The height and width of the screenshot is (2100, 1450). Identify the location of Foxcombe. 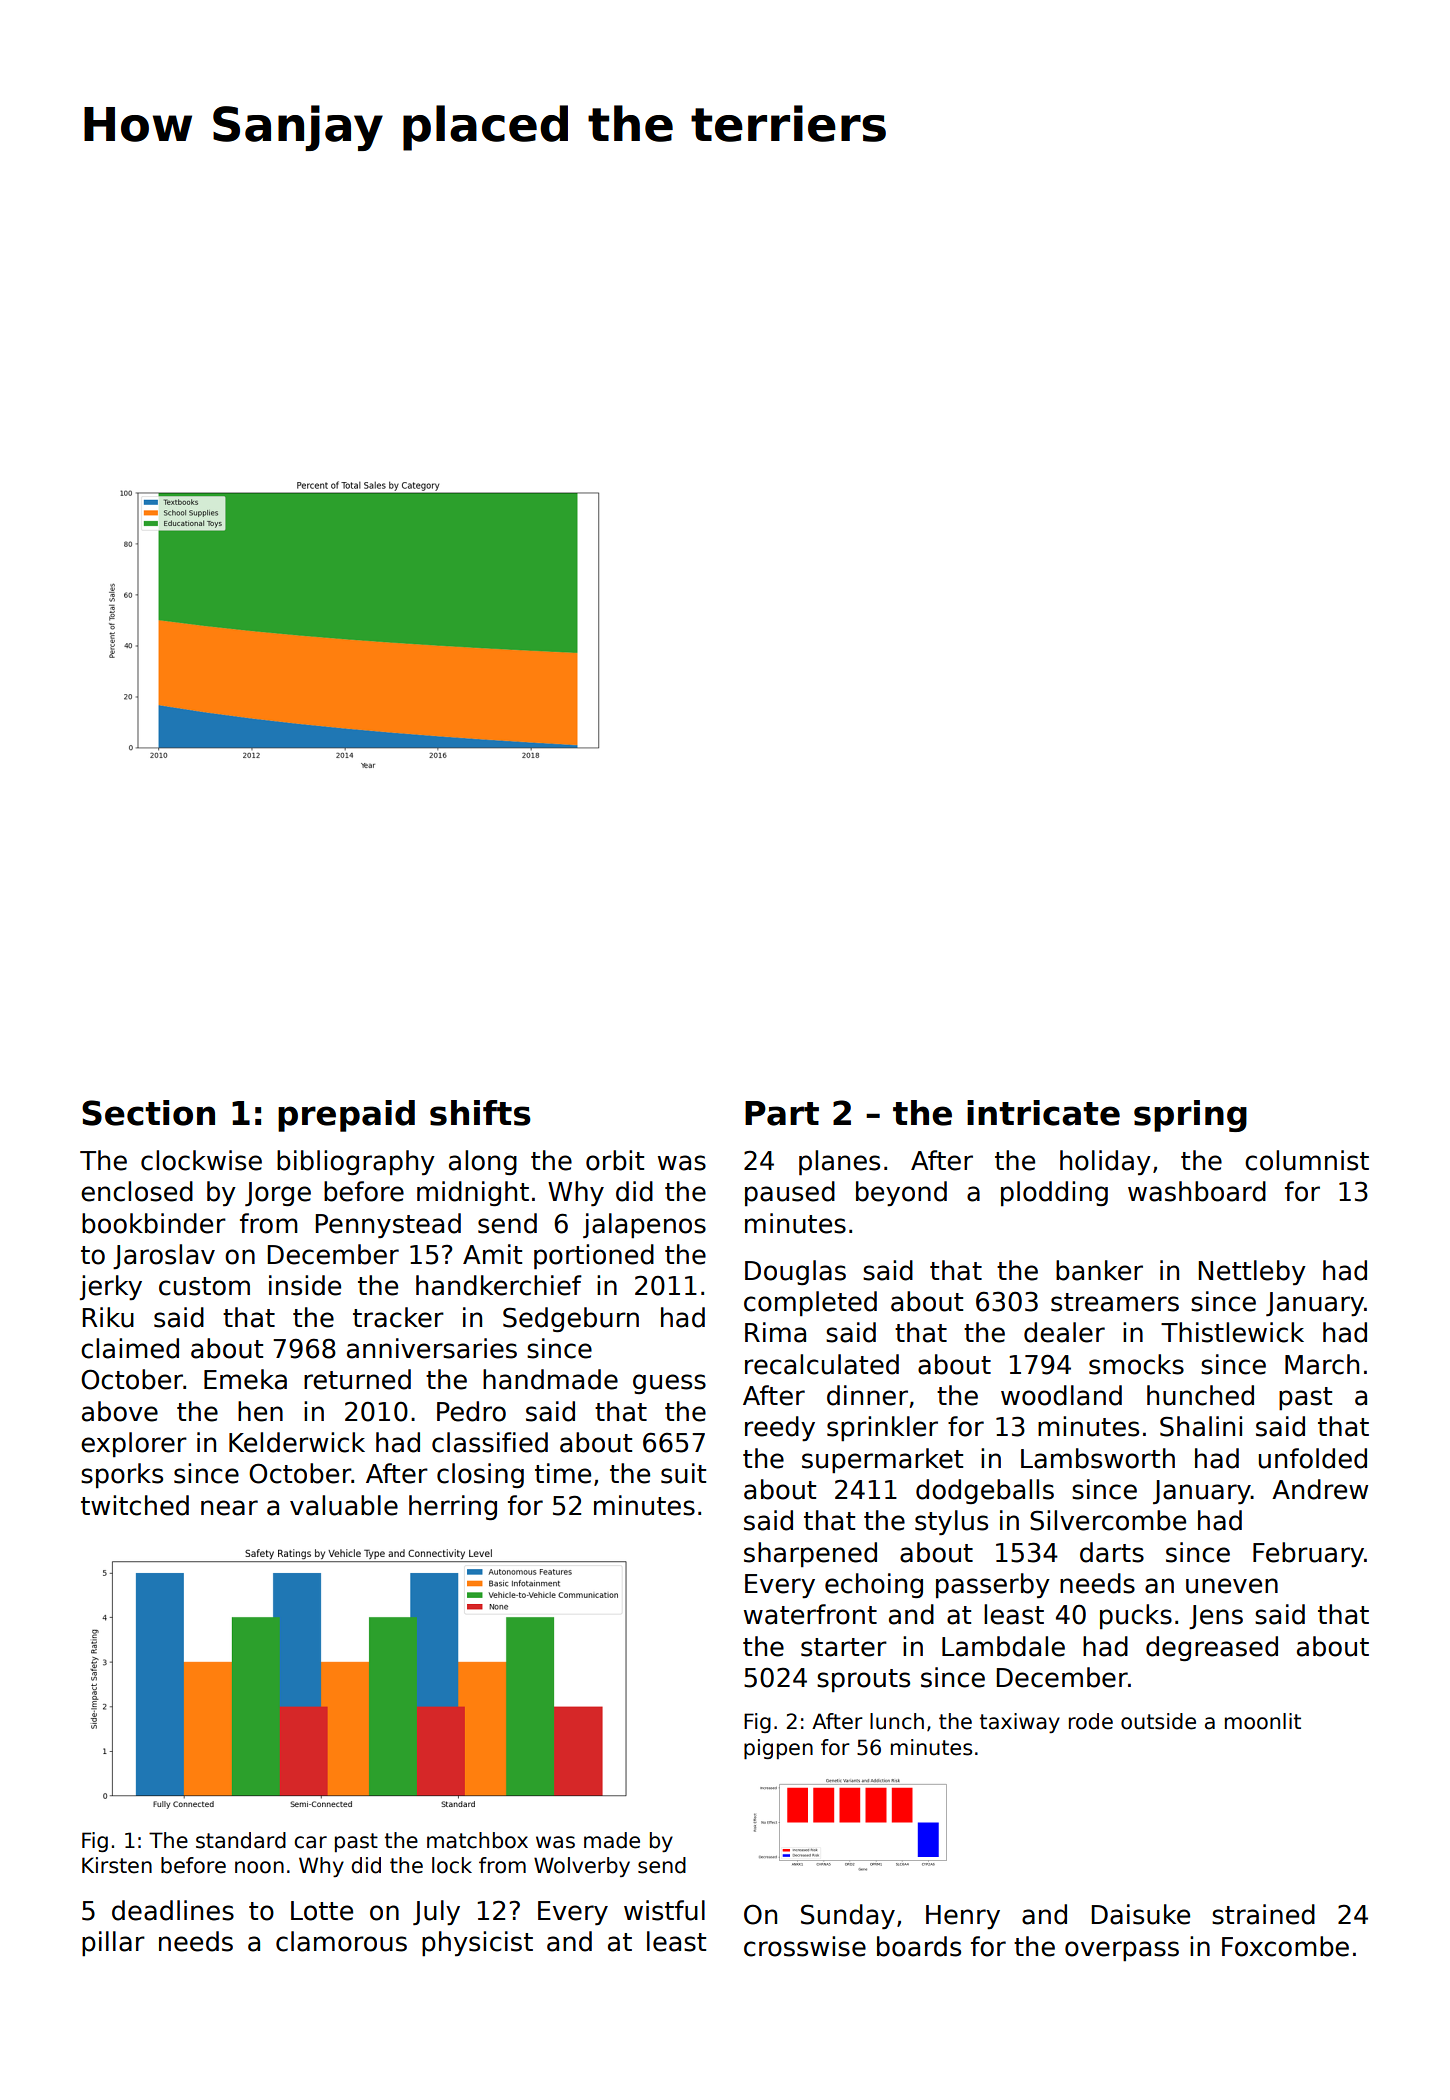
(1285, 1946).
